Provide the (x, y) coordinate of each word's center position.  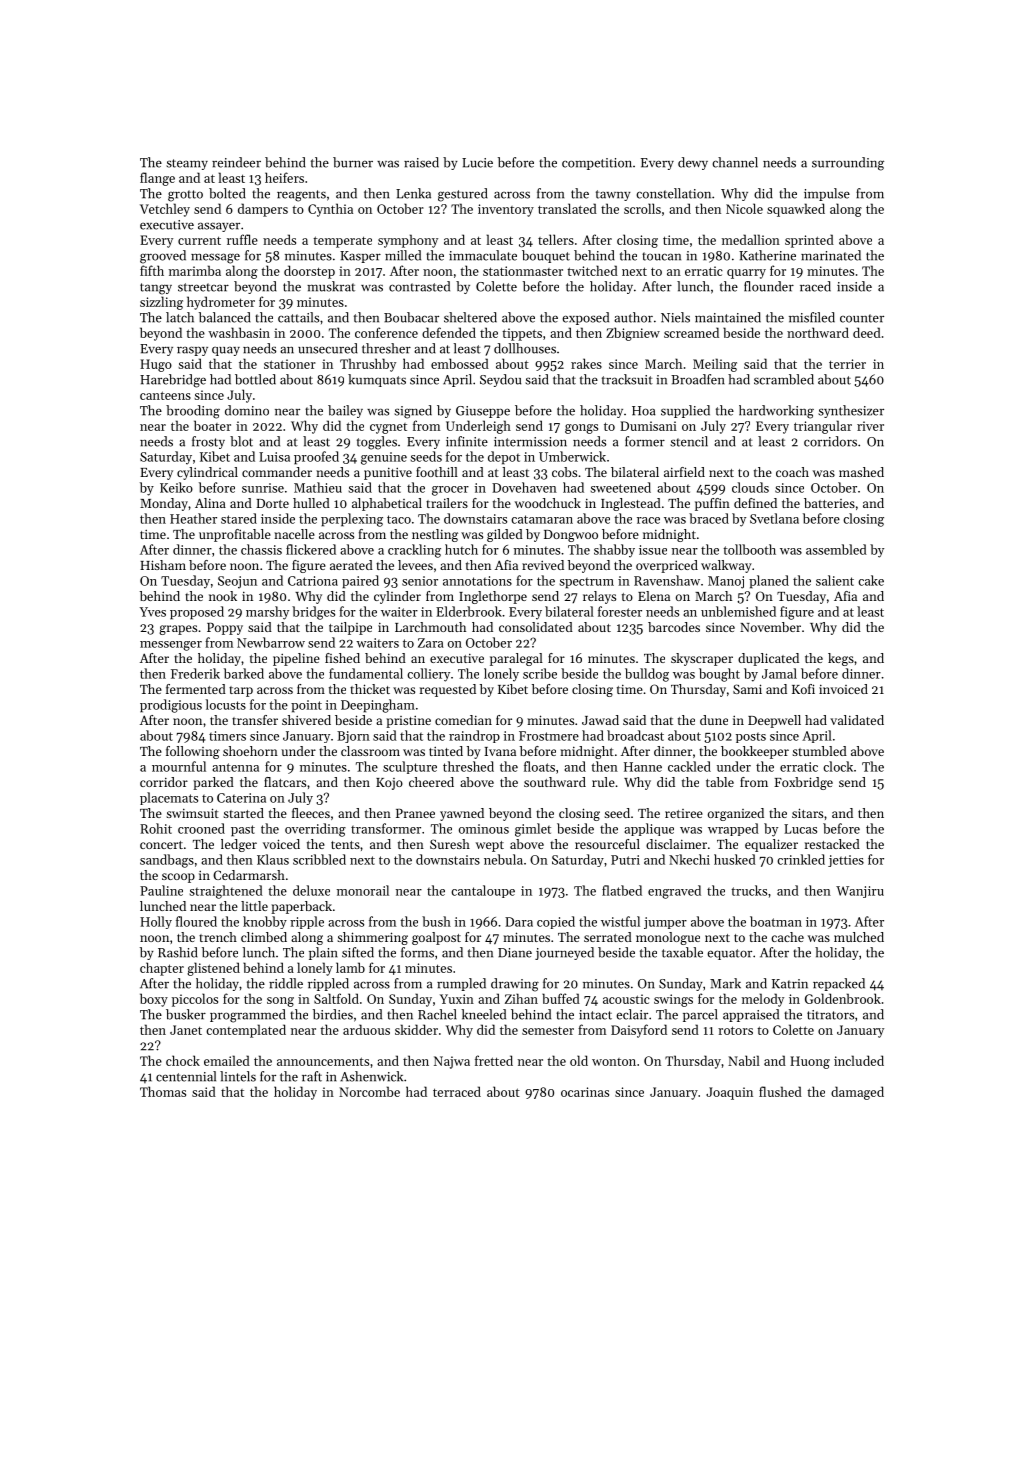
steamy (187, 164)
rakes (586, 363)
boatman (776, 921)
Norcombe (369, 1091)
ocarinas (585, 1092)
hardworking (776, 412)
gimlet (533, 830)
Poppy (225, 629)
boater (212, 425)
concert (161, 845)
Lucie (477, 163)
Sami (747, 689)
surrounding (848, 164)
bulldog (647, 675)
